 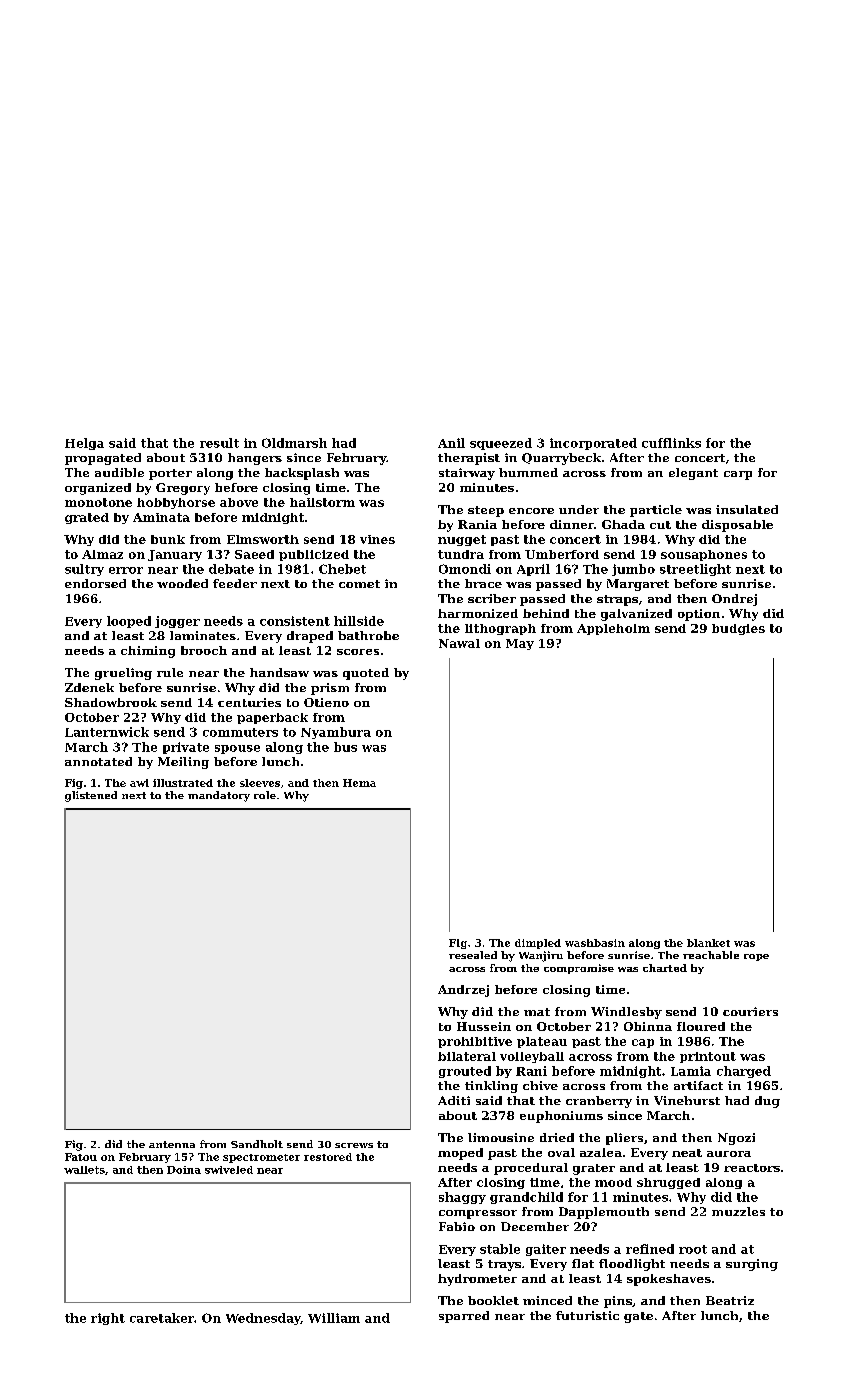 I want to click on streetlight, so click(x=695, y=570).
